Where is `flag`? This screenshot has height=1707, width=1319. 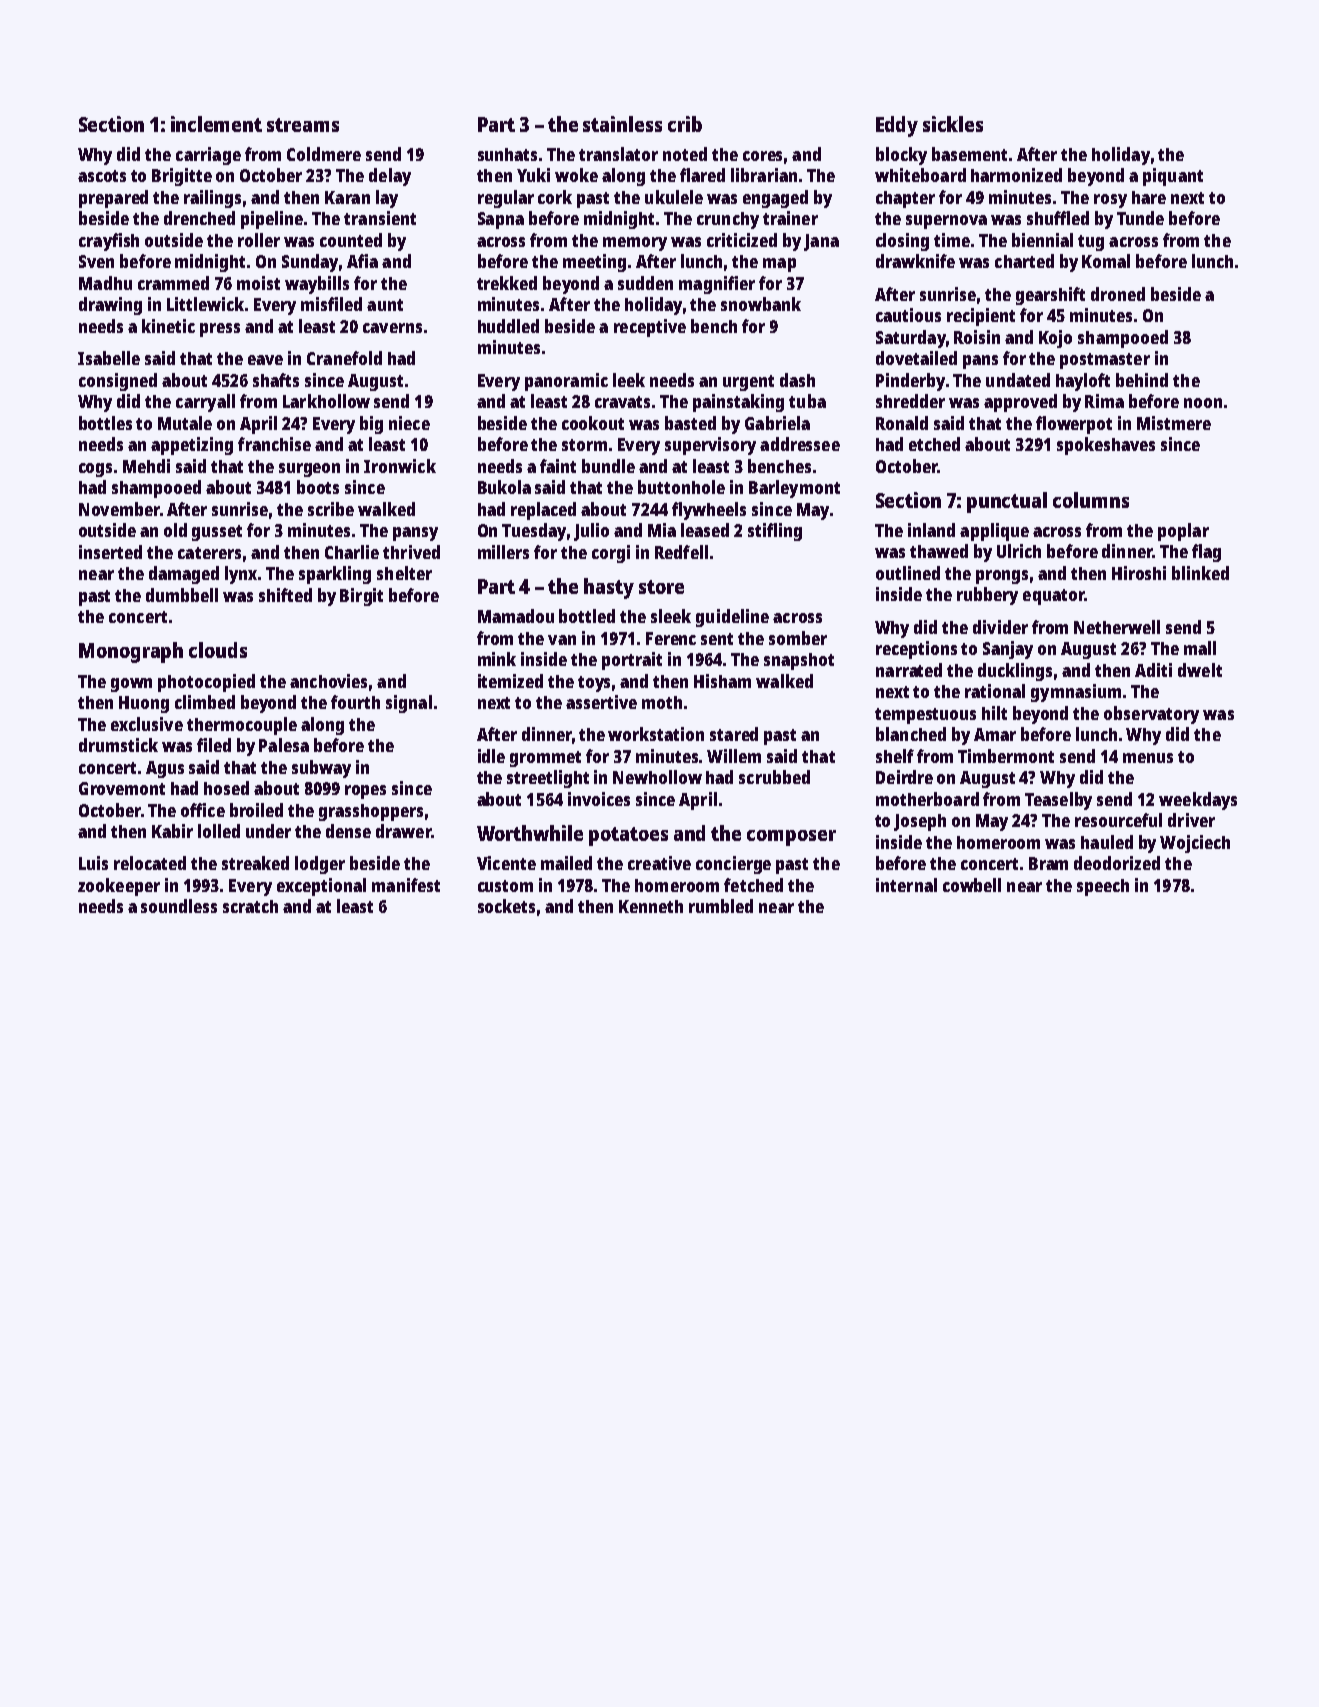 flag is located at coordinates (1206, 553).
